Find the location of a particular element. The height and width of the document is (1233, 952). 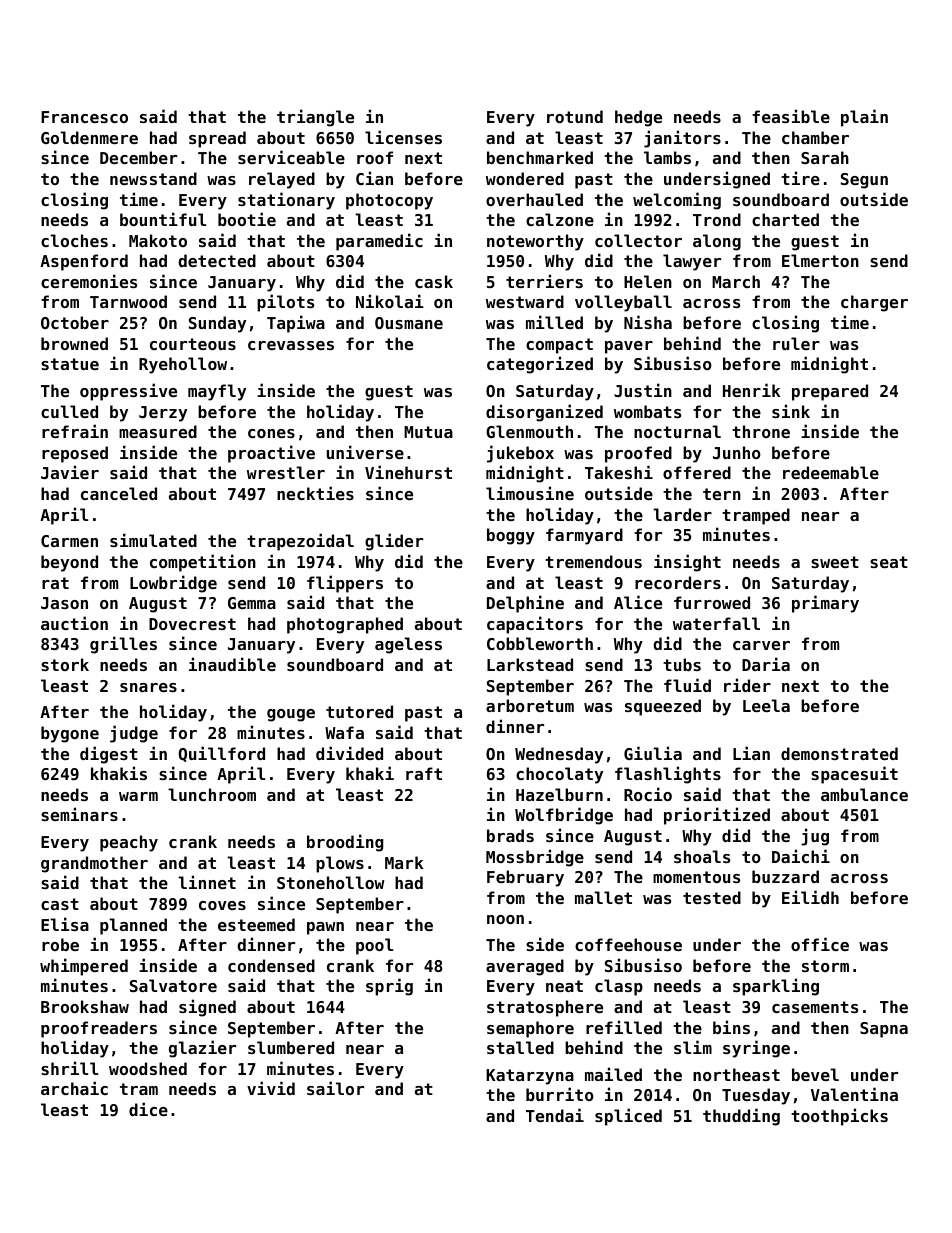

charger is located at coordinates (874, 303).
